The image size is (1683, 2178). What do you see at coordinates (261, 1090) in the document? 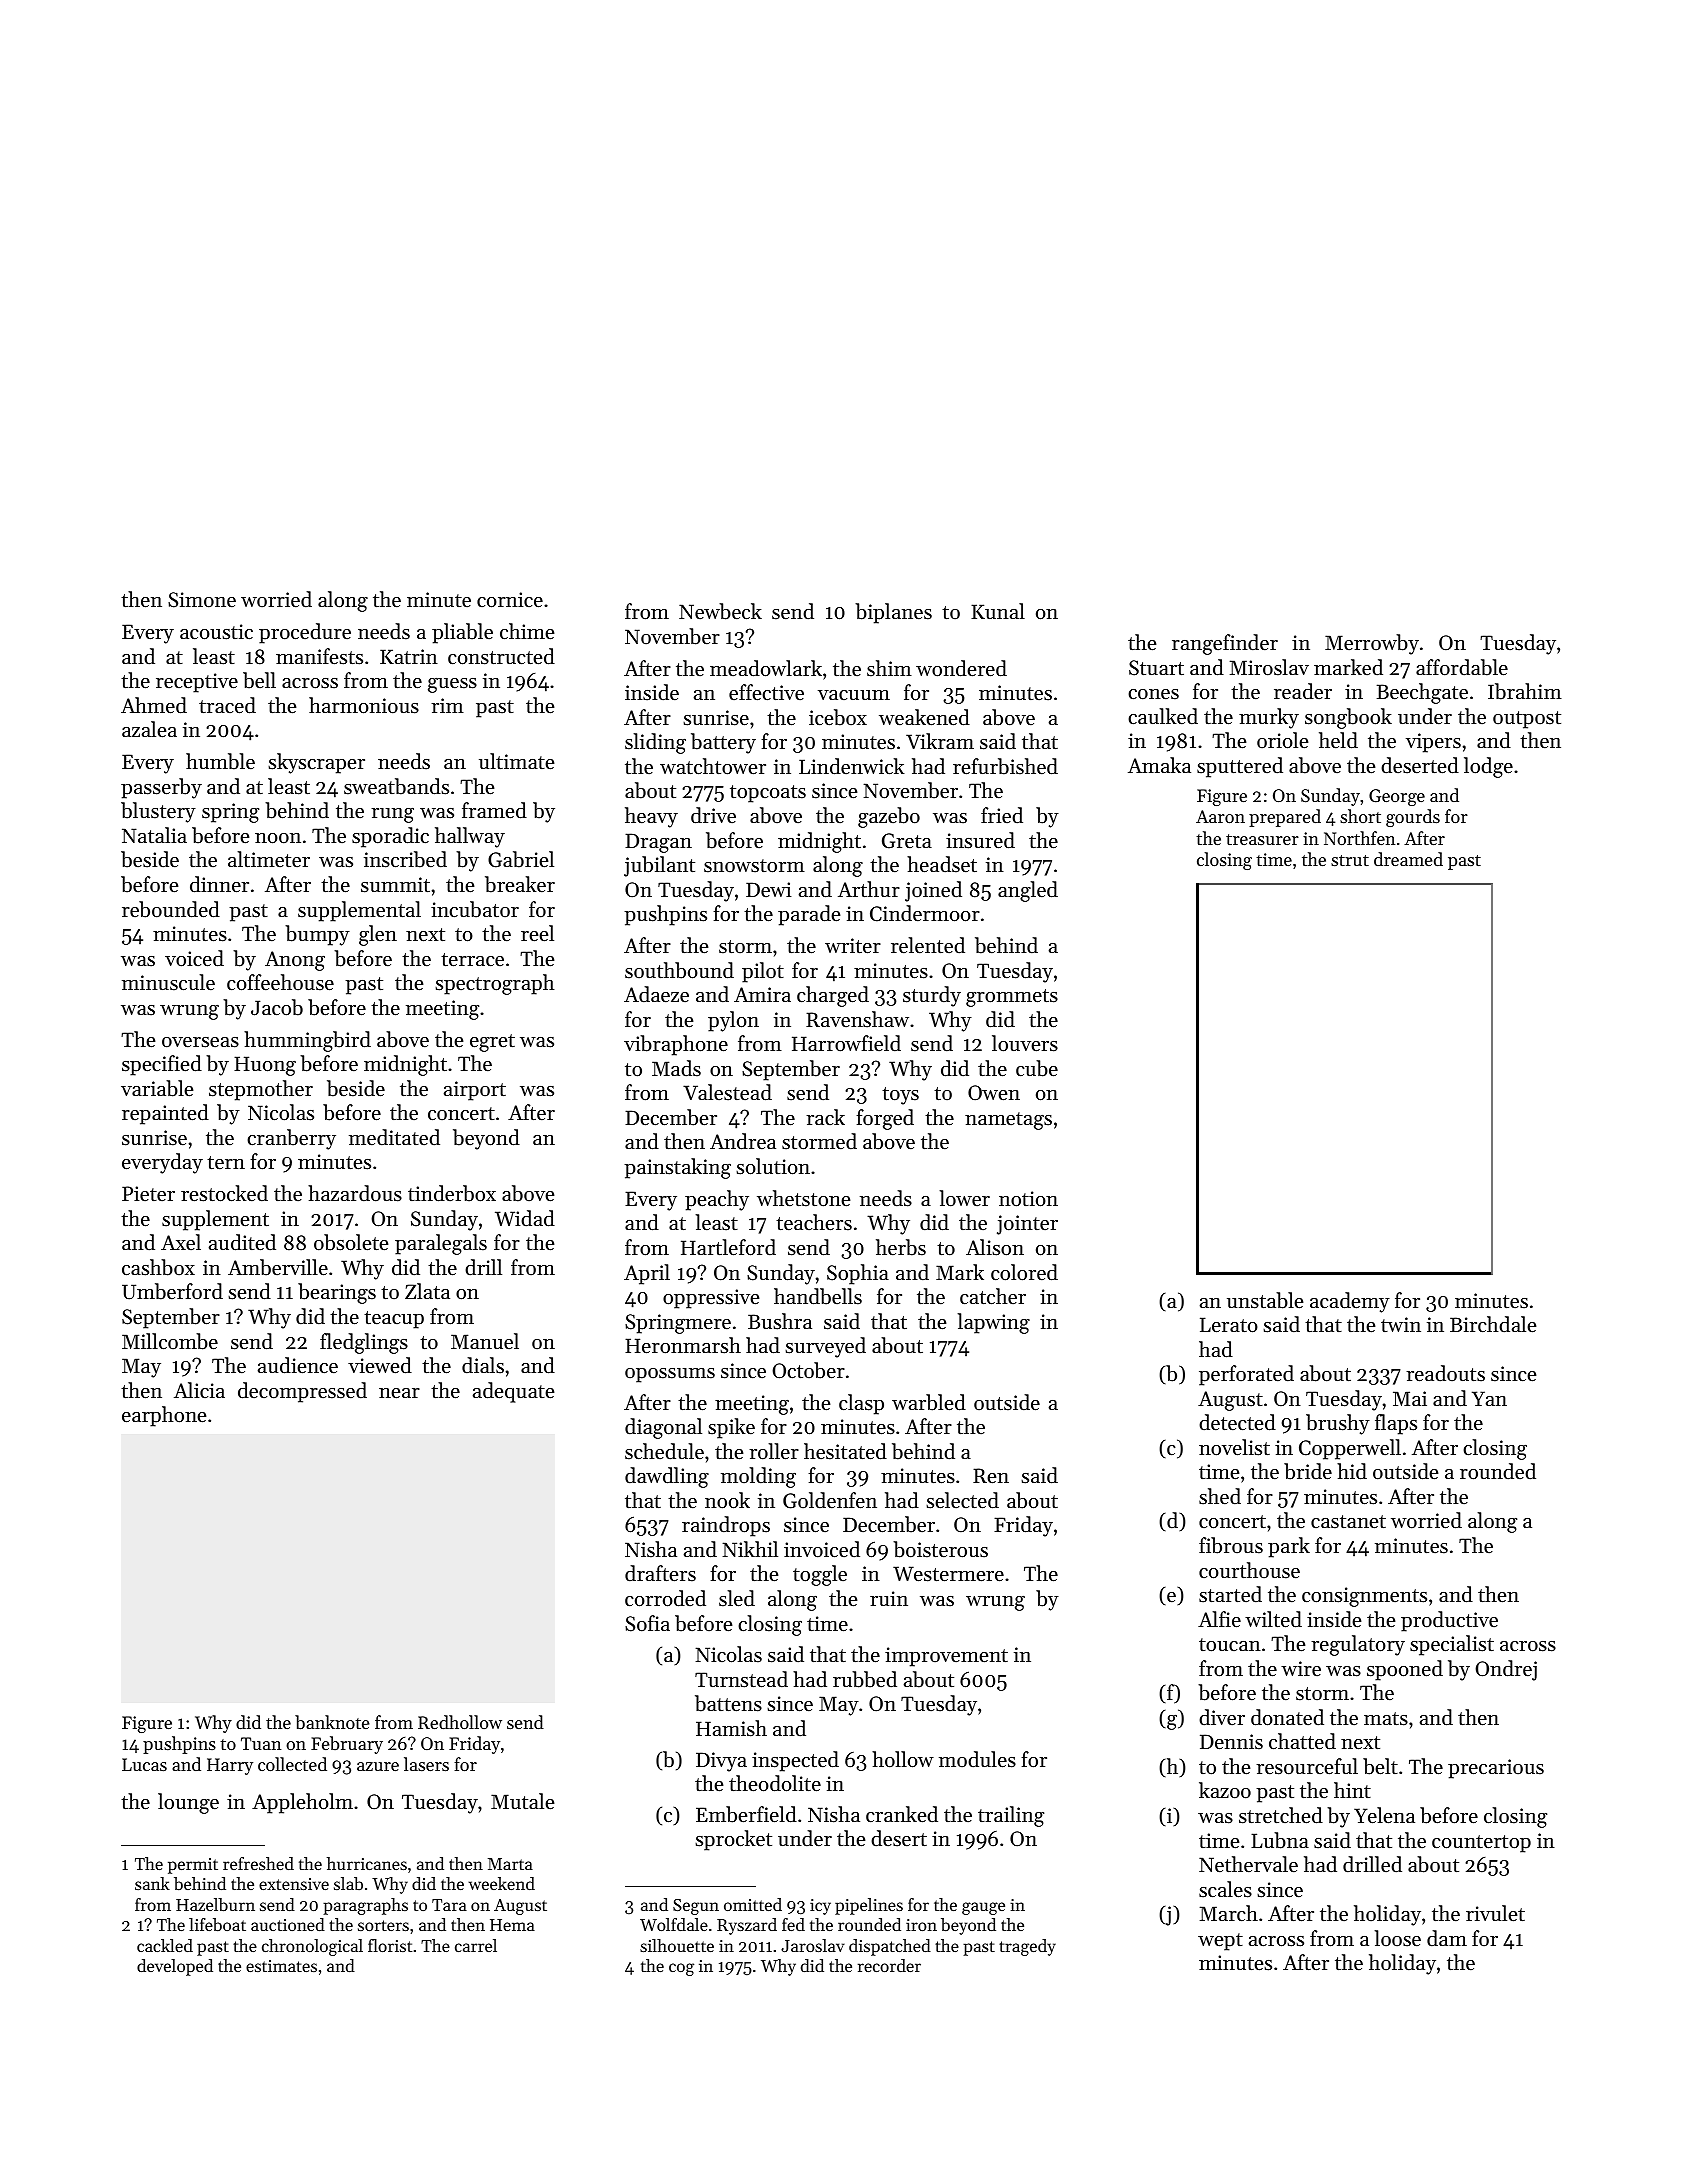
I see `stepmother` at bounding box center [261, 1090].
